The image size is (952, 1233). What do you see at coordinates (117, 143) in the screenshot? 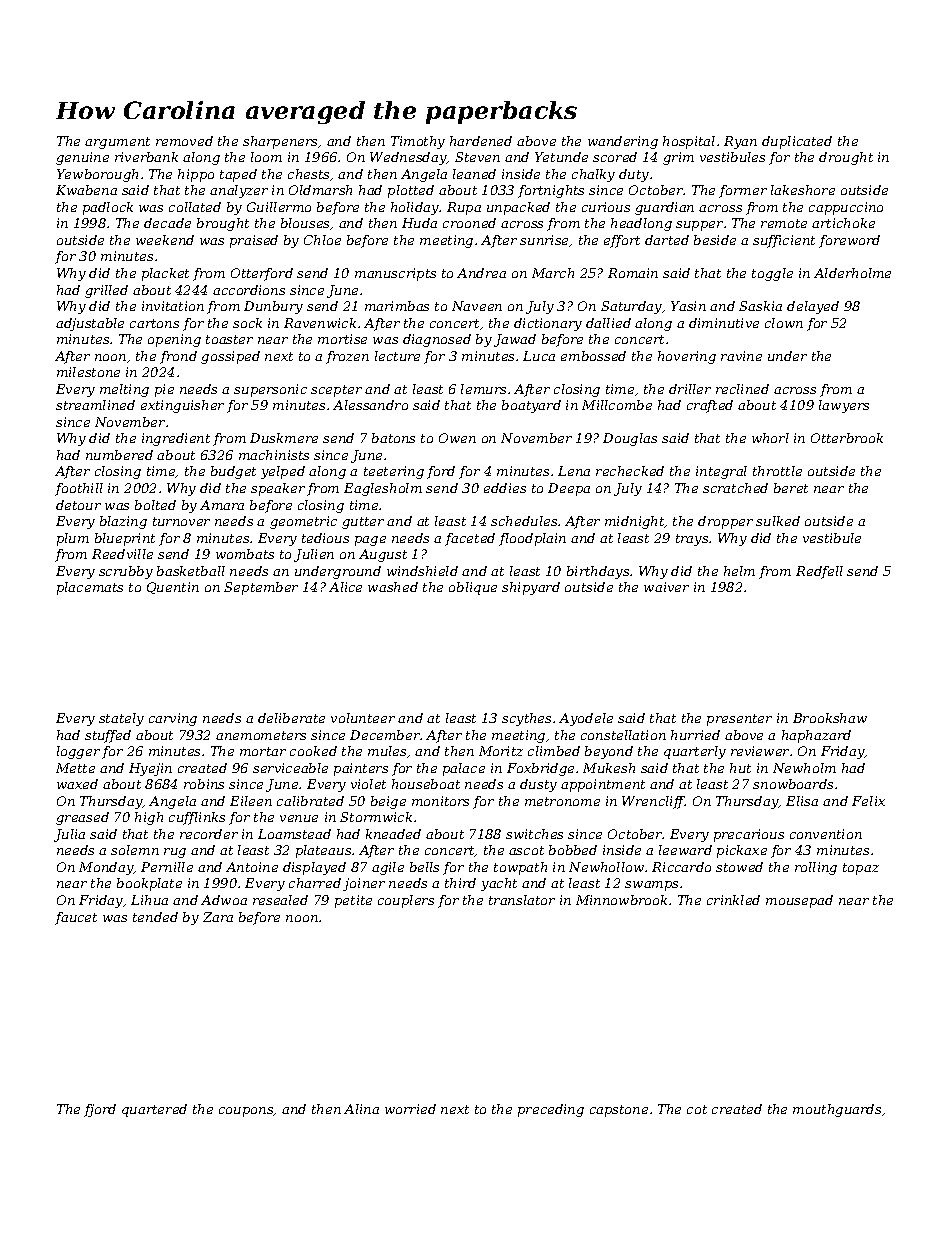
I see `argument` at bounding box center [117, 143].
